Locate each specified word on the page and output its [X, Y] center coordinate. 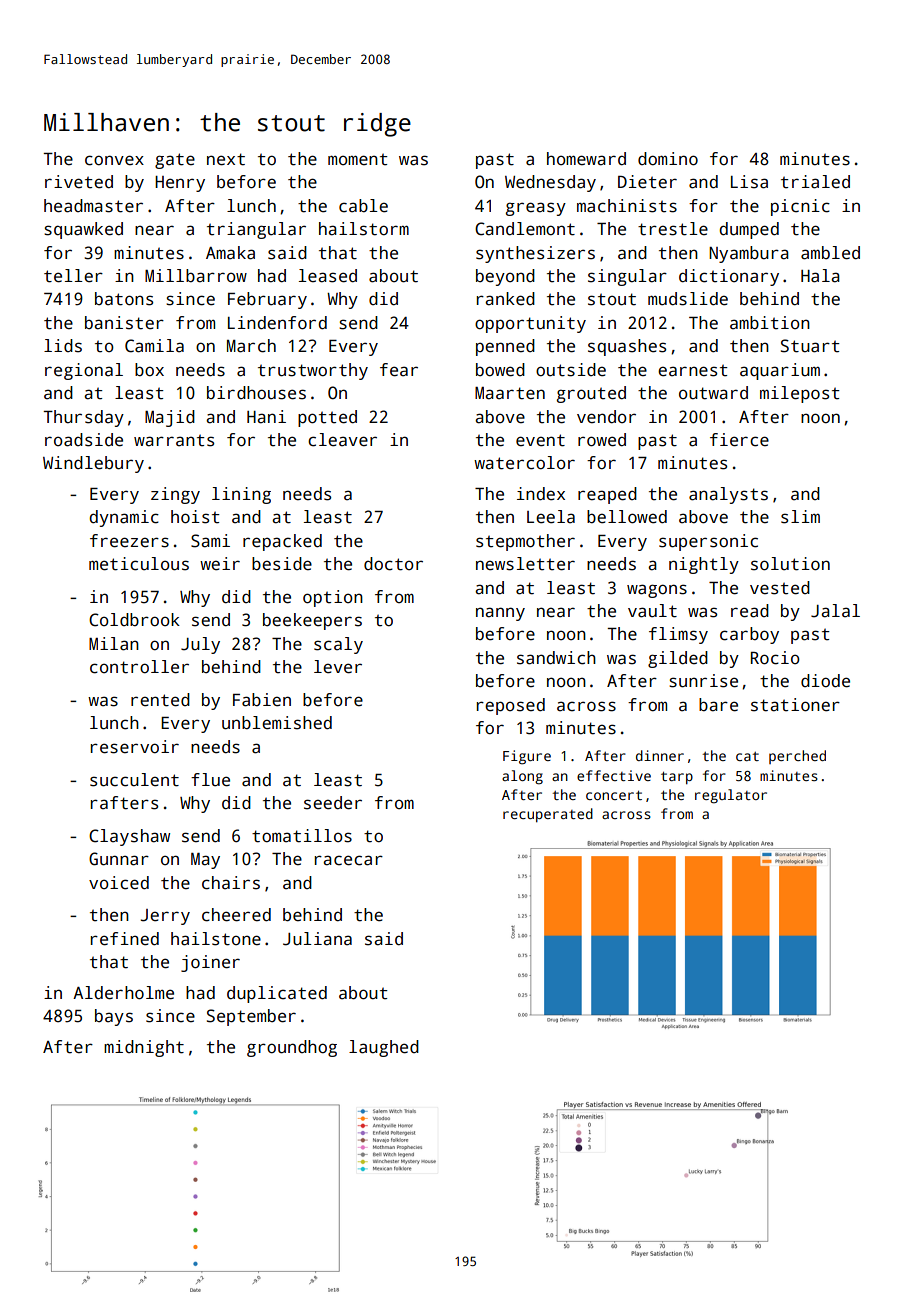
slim [800, 517]
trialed [815, 182]
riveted [79, 182]
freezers [129, 541]
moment [358, 159]
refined [125, 939]
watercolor [524, 463]
